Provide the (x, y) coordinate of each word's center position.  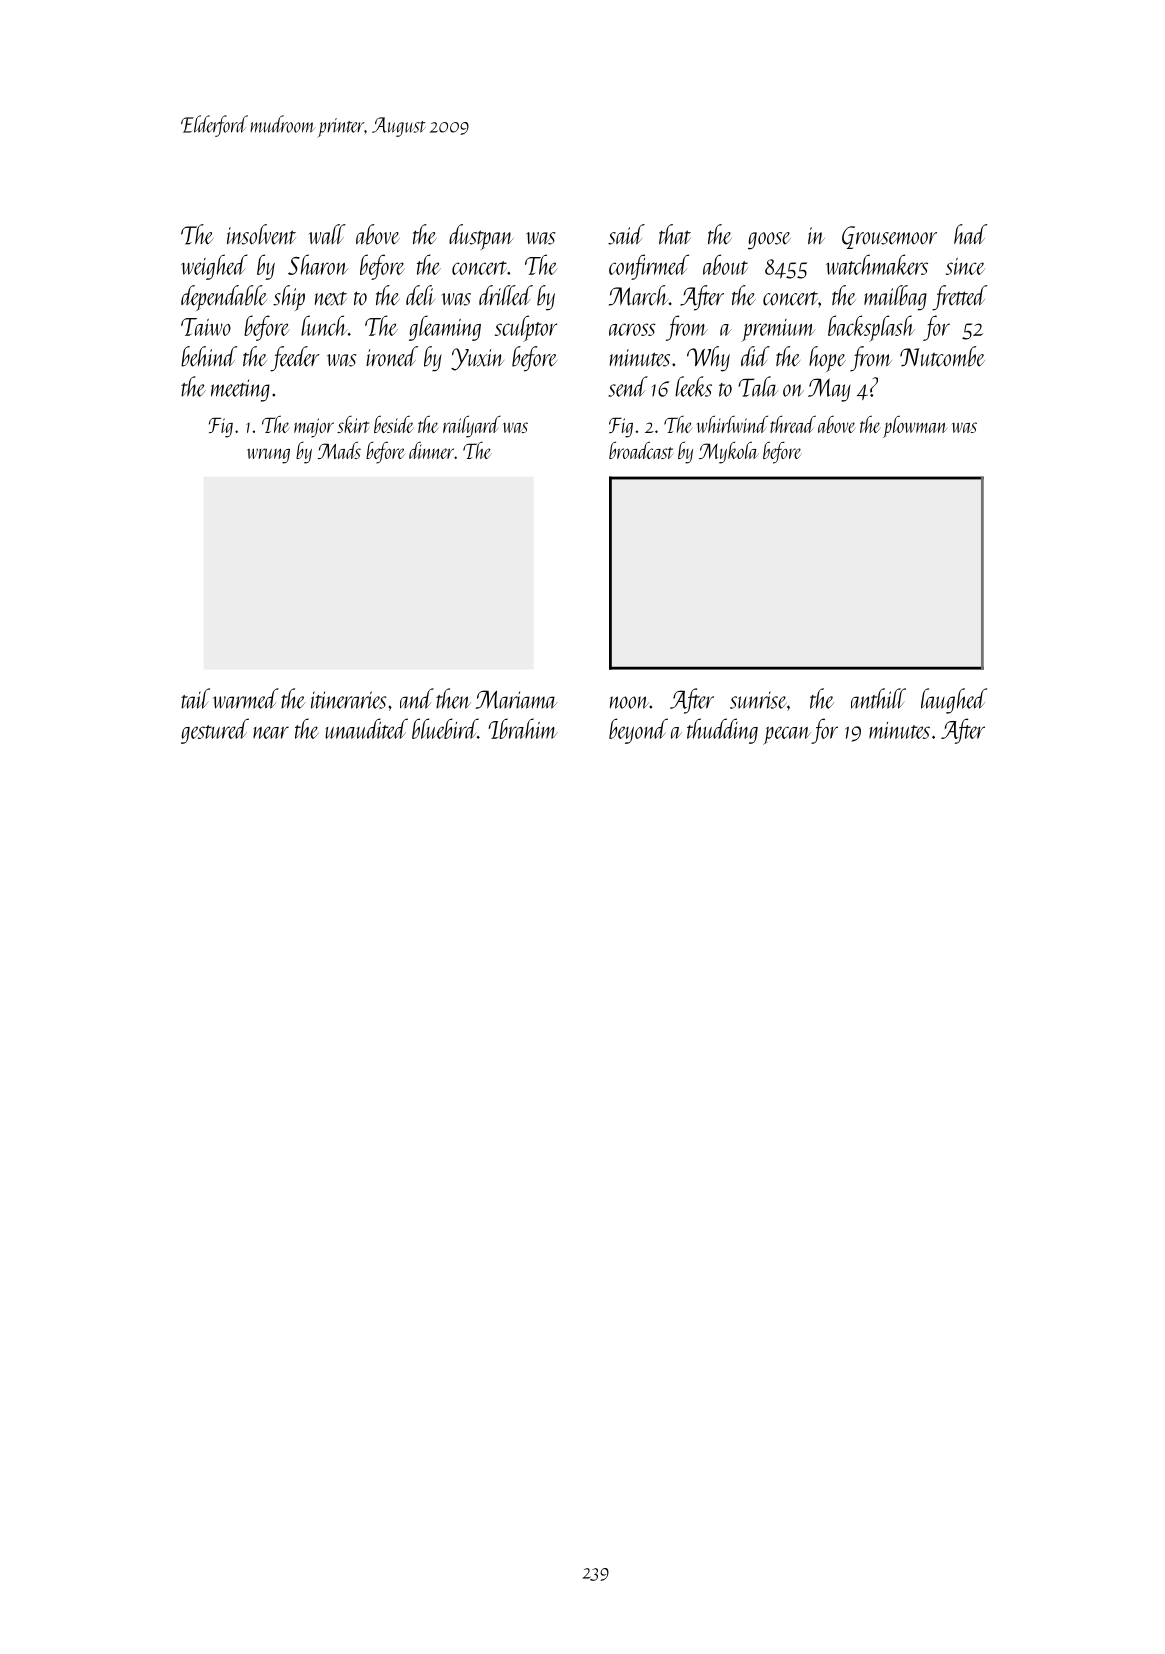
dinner (431, 450)
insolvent (261, 234)
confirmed (649, 267)
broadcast (641, 450)
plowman (915, 427)
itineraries (348, 700)
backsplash (871, 328)
